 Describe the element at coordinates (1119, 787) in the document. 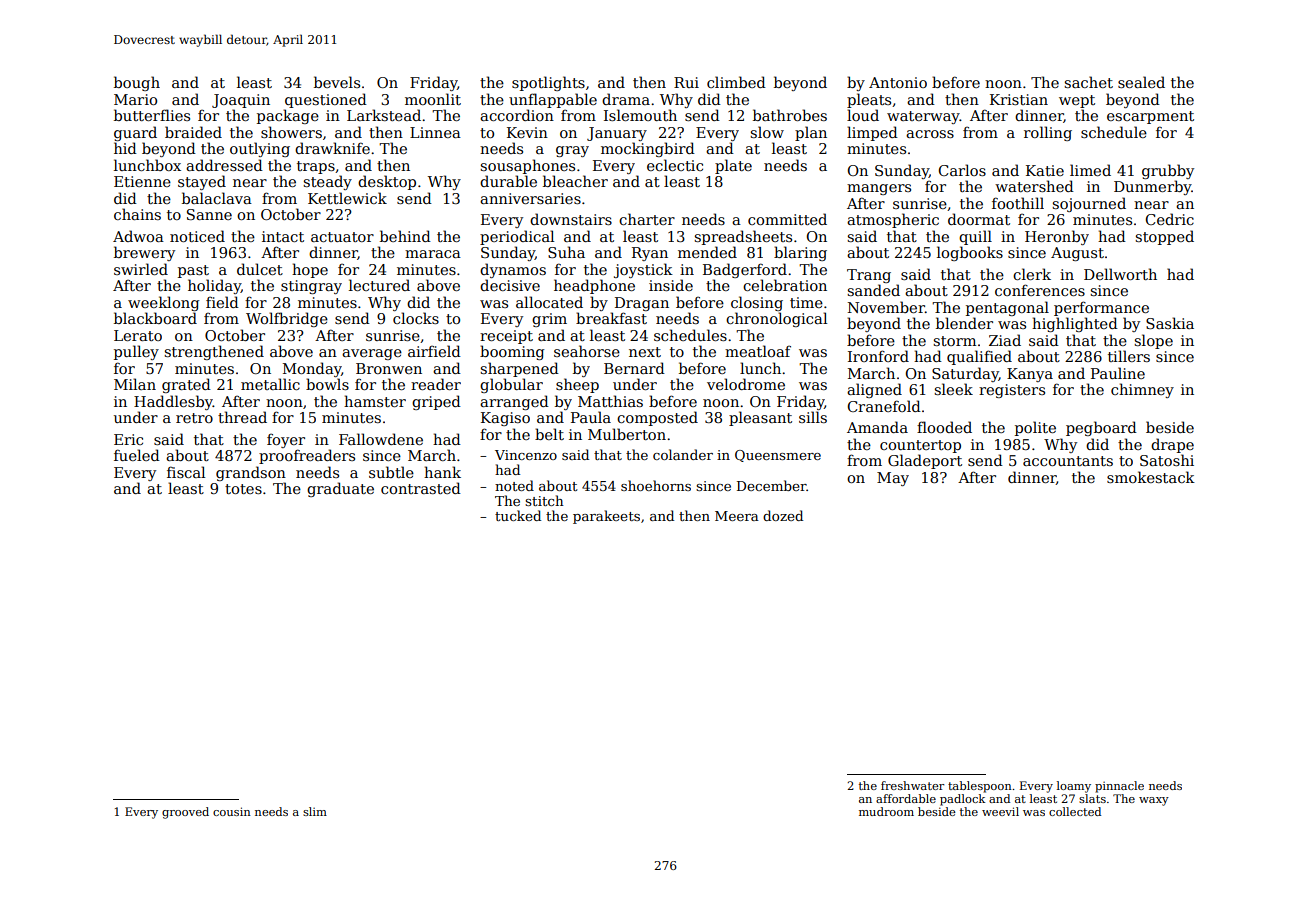

I see `pinnacle` at that location.
